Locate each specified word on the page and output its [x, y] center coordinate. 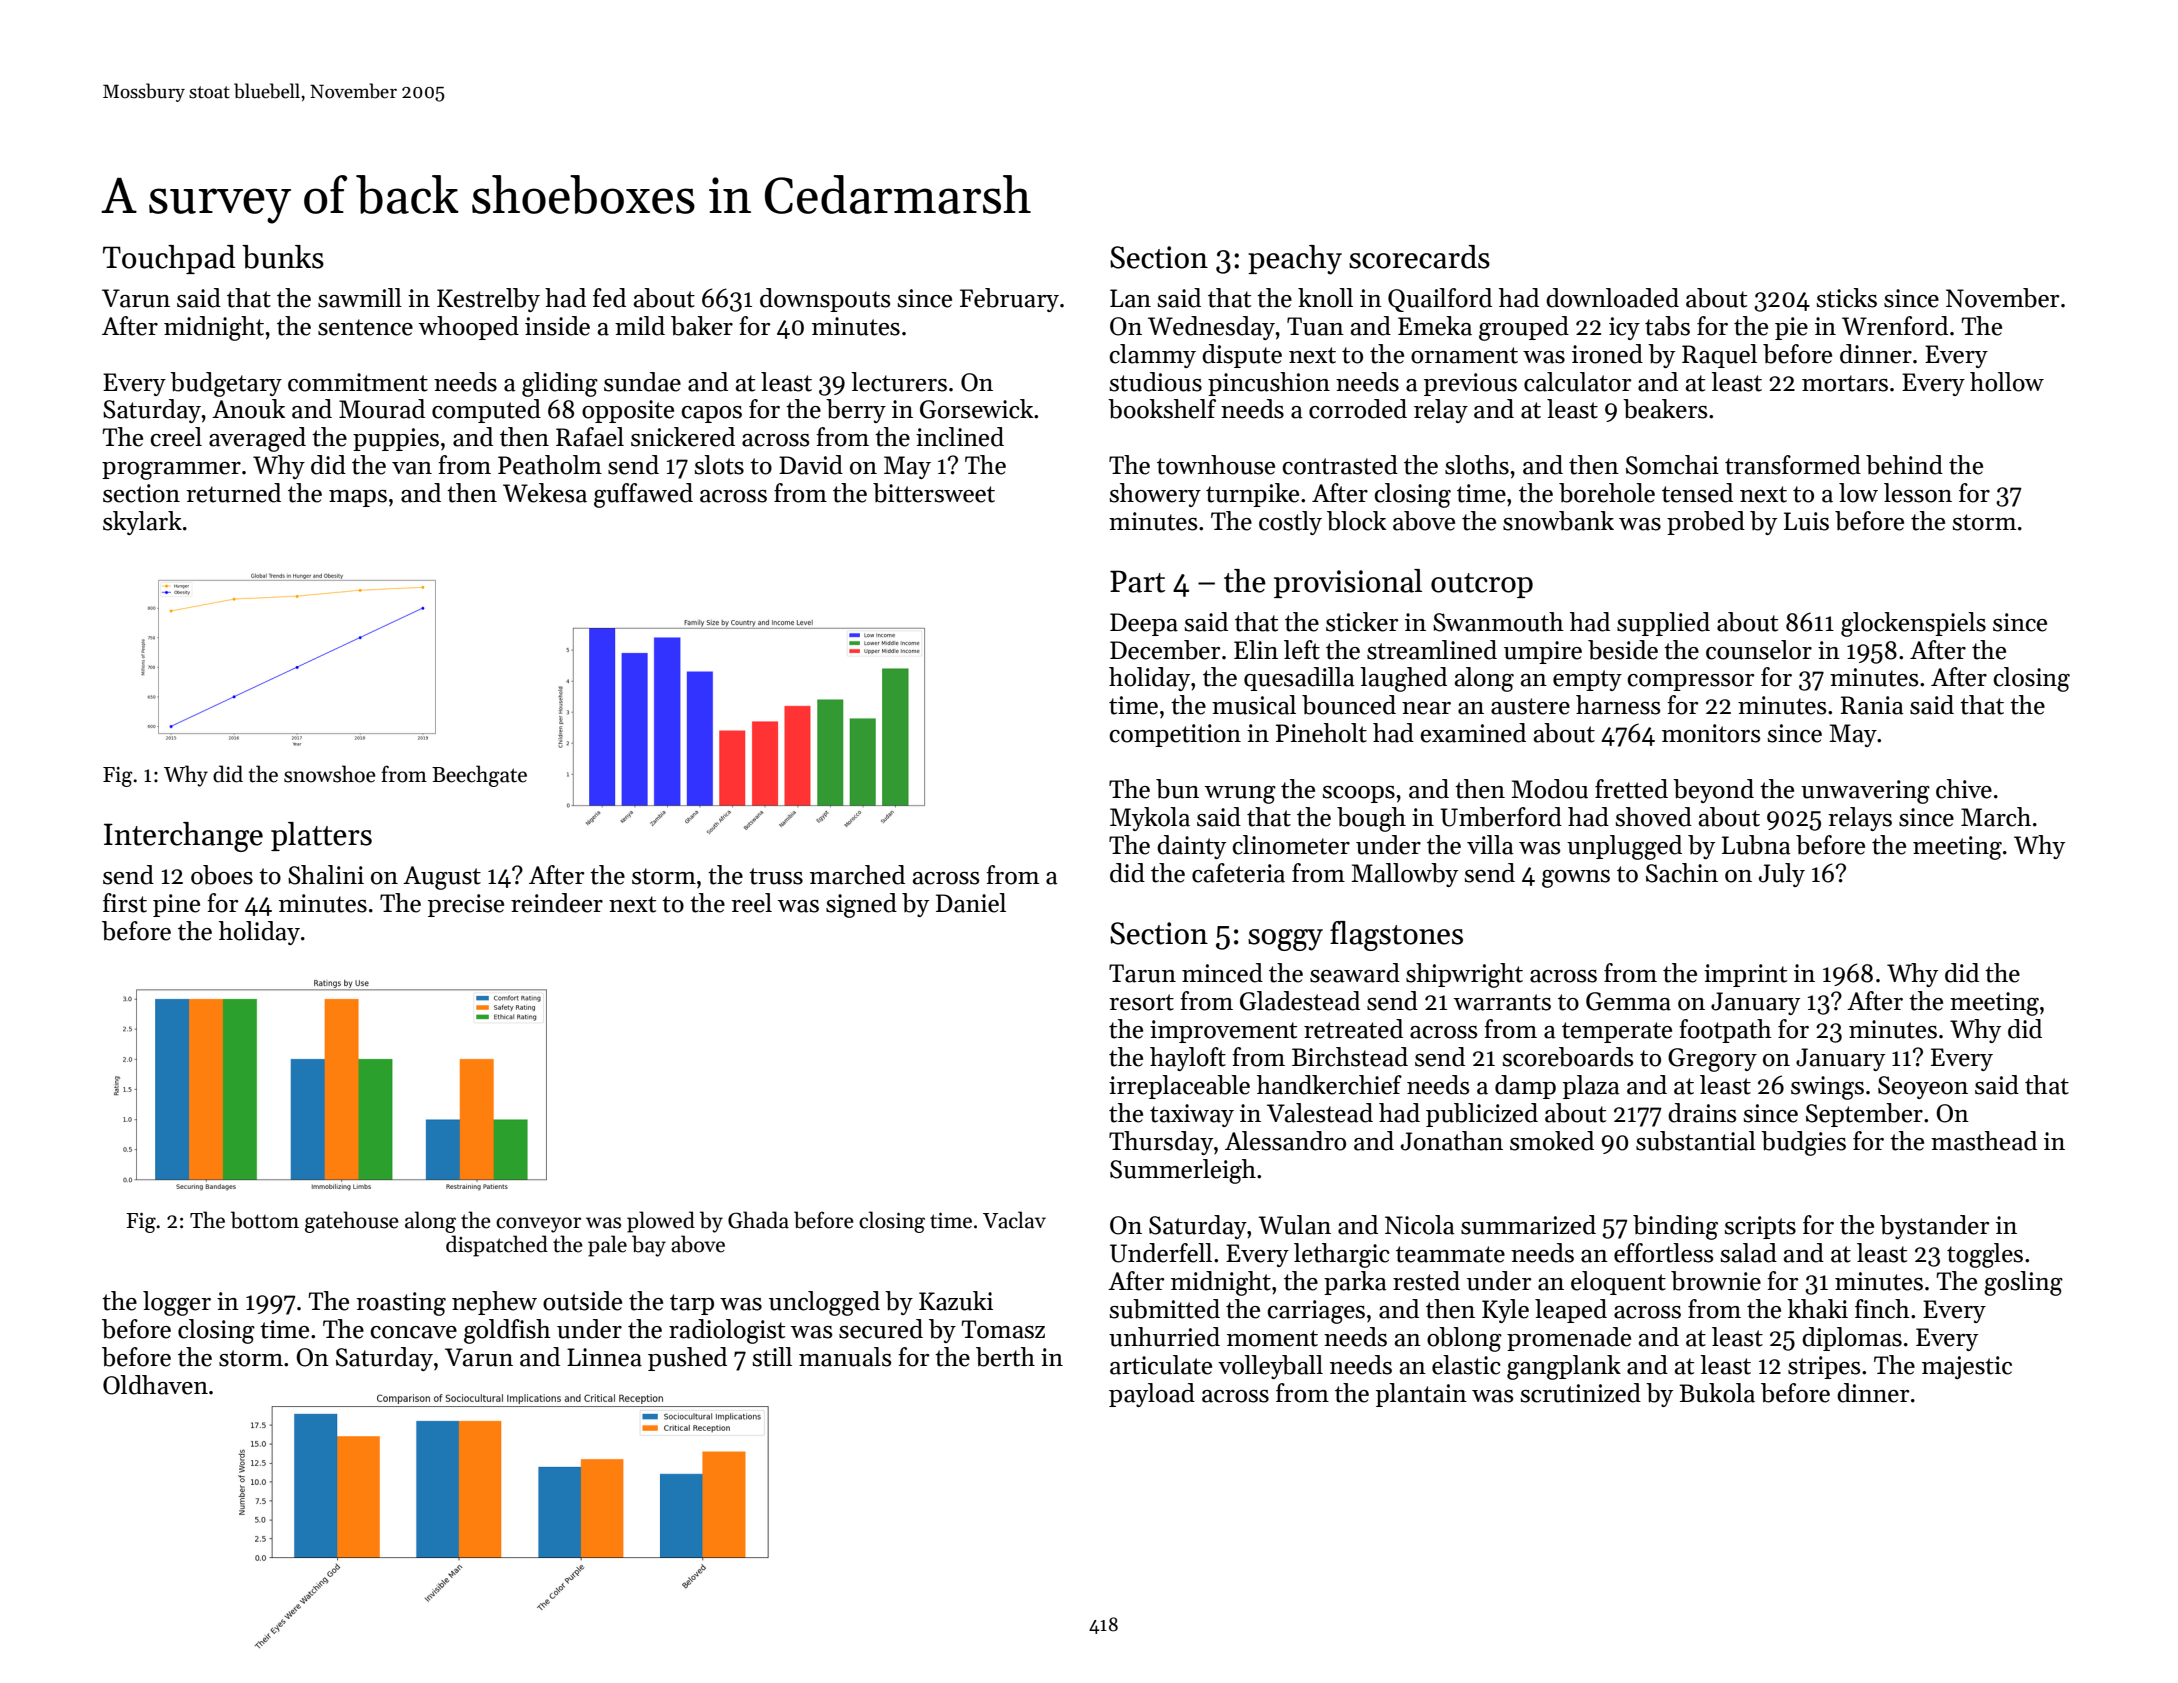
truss [776, 876]
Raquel [1719, 356]
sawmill [360, 298]
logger [177, 1303]
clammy [1152, 356]
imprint [1745, 975]
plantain [1421, 1395]
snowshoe [330, 774]
